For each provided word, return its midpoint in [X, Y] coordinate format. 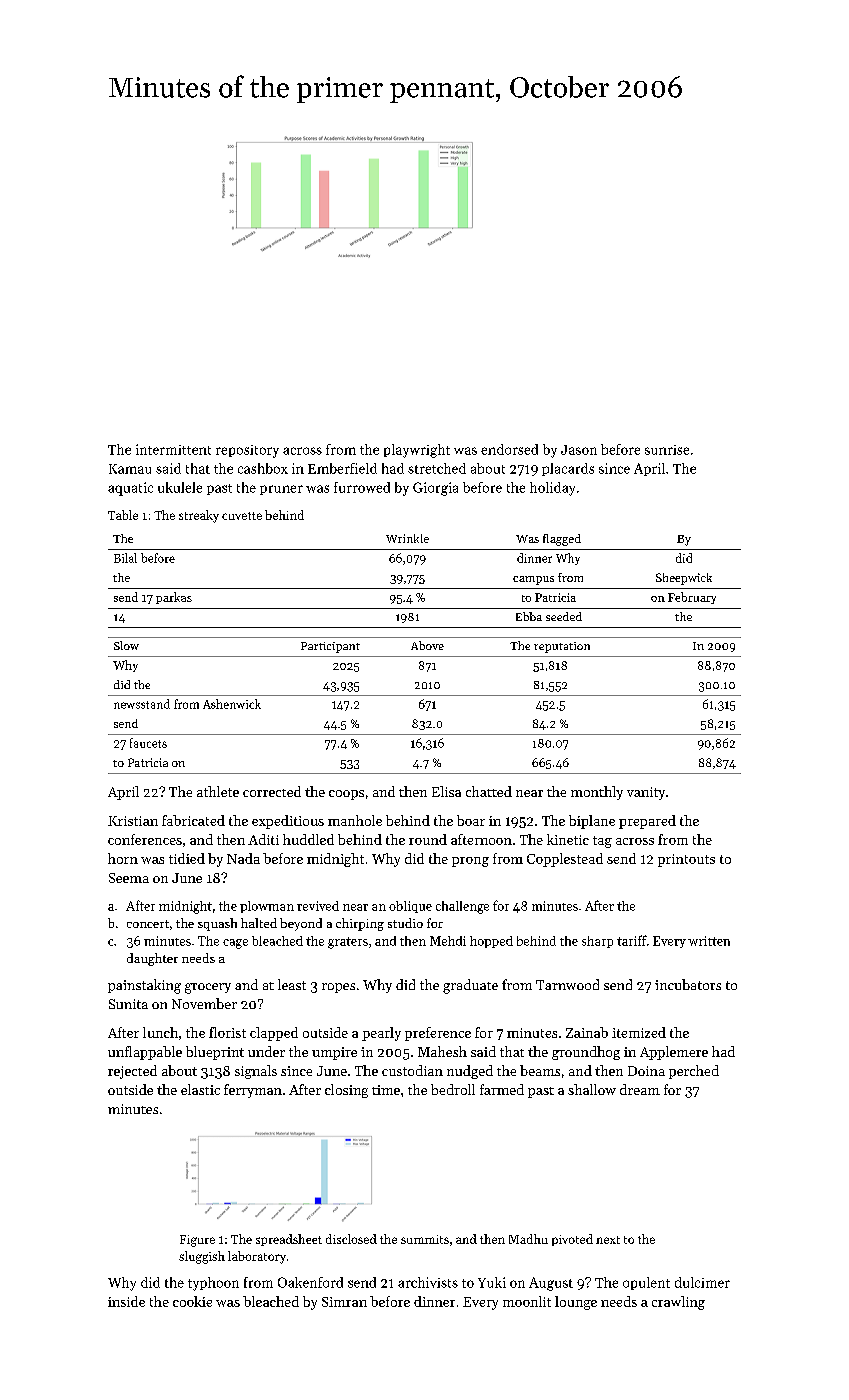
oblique [410, 907]
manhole [355, 820]
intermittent [173, 449]
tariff [632, 940]
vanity [646, 793]
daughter [152, 959]
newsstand [142, 704]
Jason [579, 450]
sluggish [202, 1257]
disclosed [351, 1239]
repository [247, 451]
